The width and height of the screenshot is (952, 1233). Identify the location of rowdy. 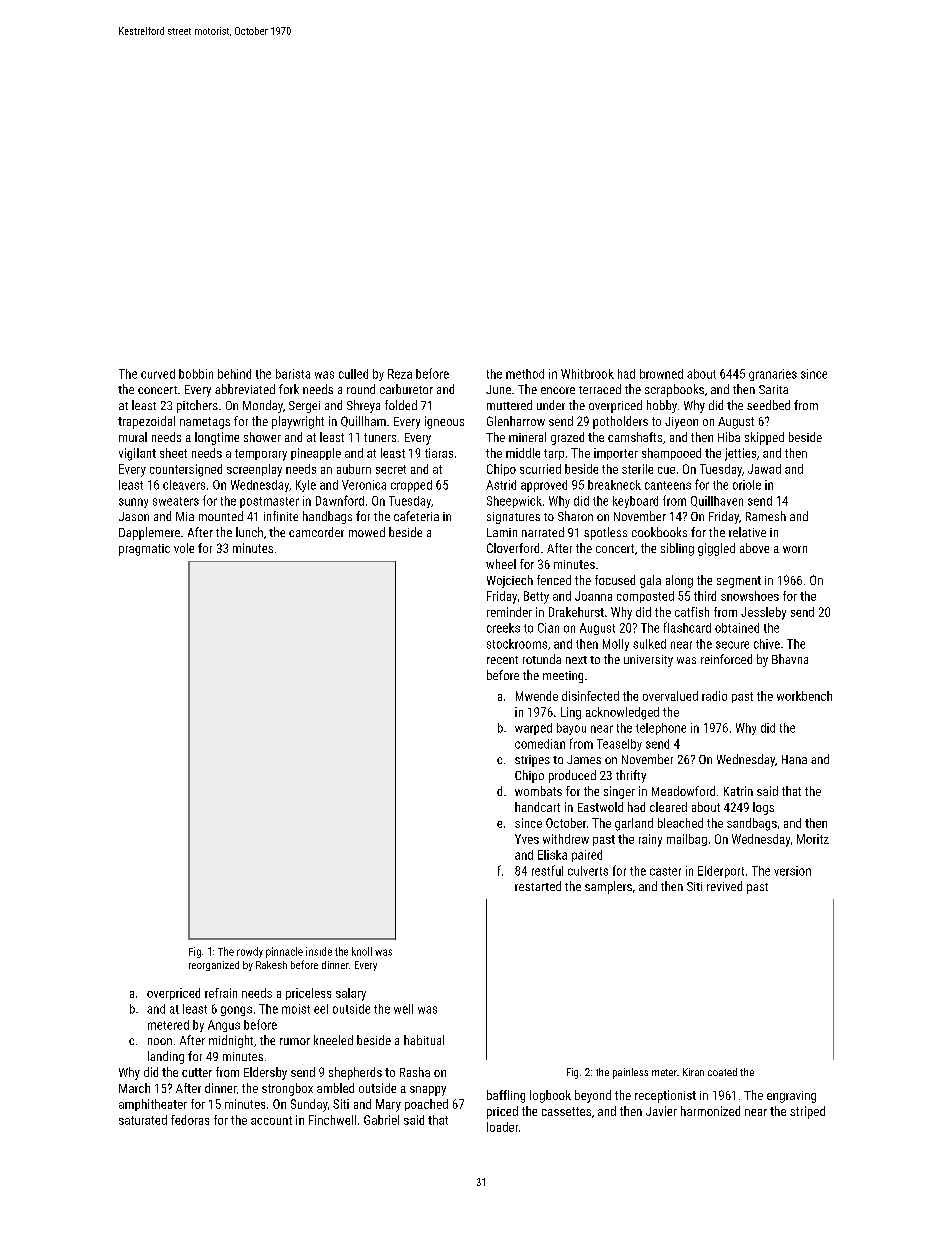
(250, 952).
